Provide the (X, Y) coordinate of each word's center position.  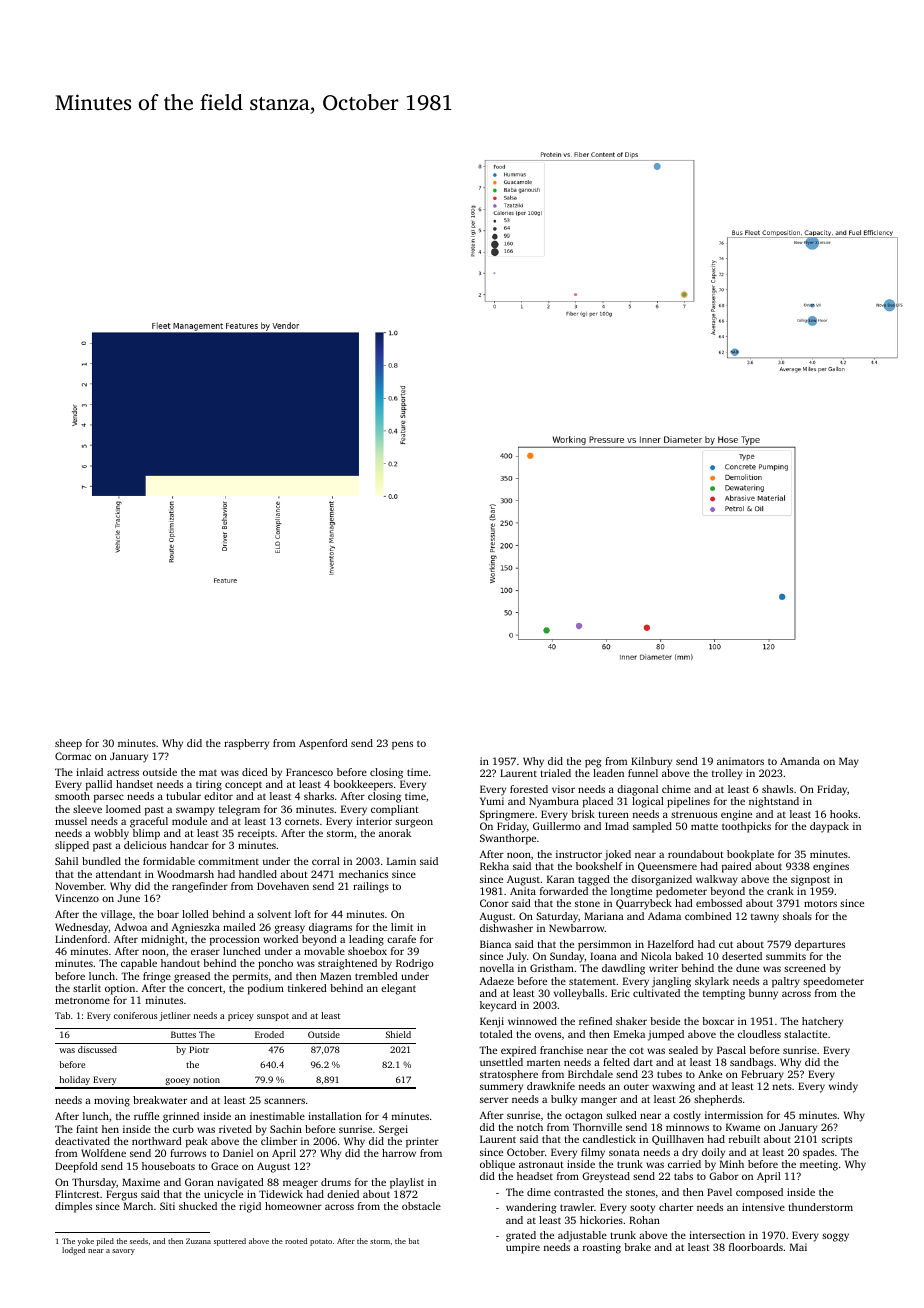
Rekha (494, 866)
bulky (564, 1100)
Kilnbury (651, 762)
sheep (68, 744)
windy (843, 1087)
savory (123, 1252)
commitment (228, 861)
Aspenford (323, 744)
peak (197, 1142)
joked (617, 855)
